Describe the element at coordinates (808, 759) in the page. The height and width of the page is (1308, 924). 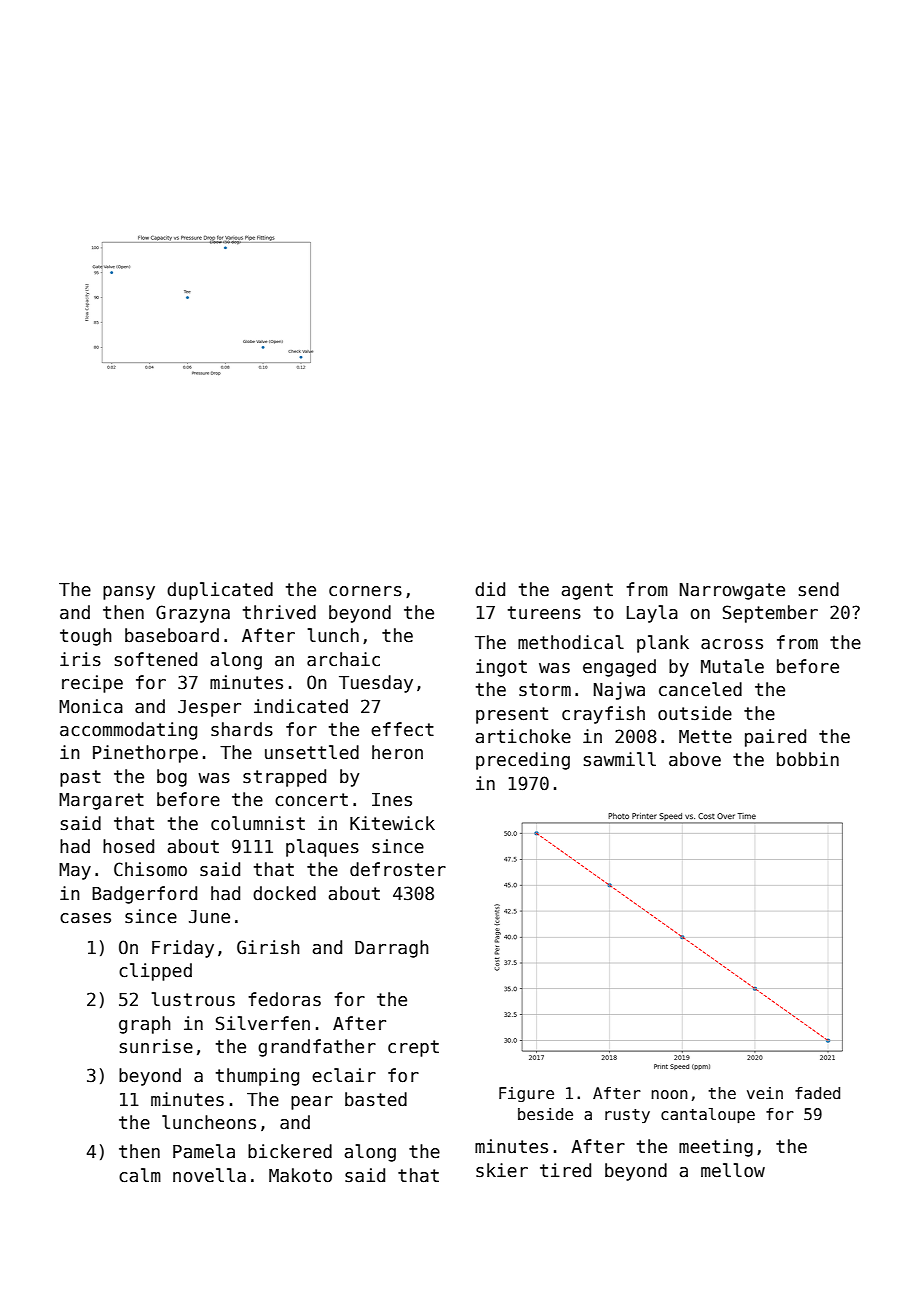
I see `bobbin` at that location.
